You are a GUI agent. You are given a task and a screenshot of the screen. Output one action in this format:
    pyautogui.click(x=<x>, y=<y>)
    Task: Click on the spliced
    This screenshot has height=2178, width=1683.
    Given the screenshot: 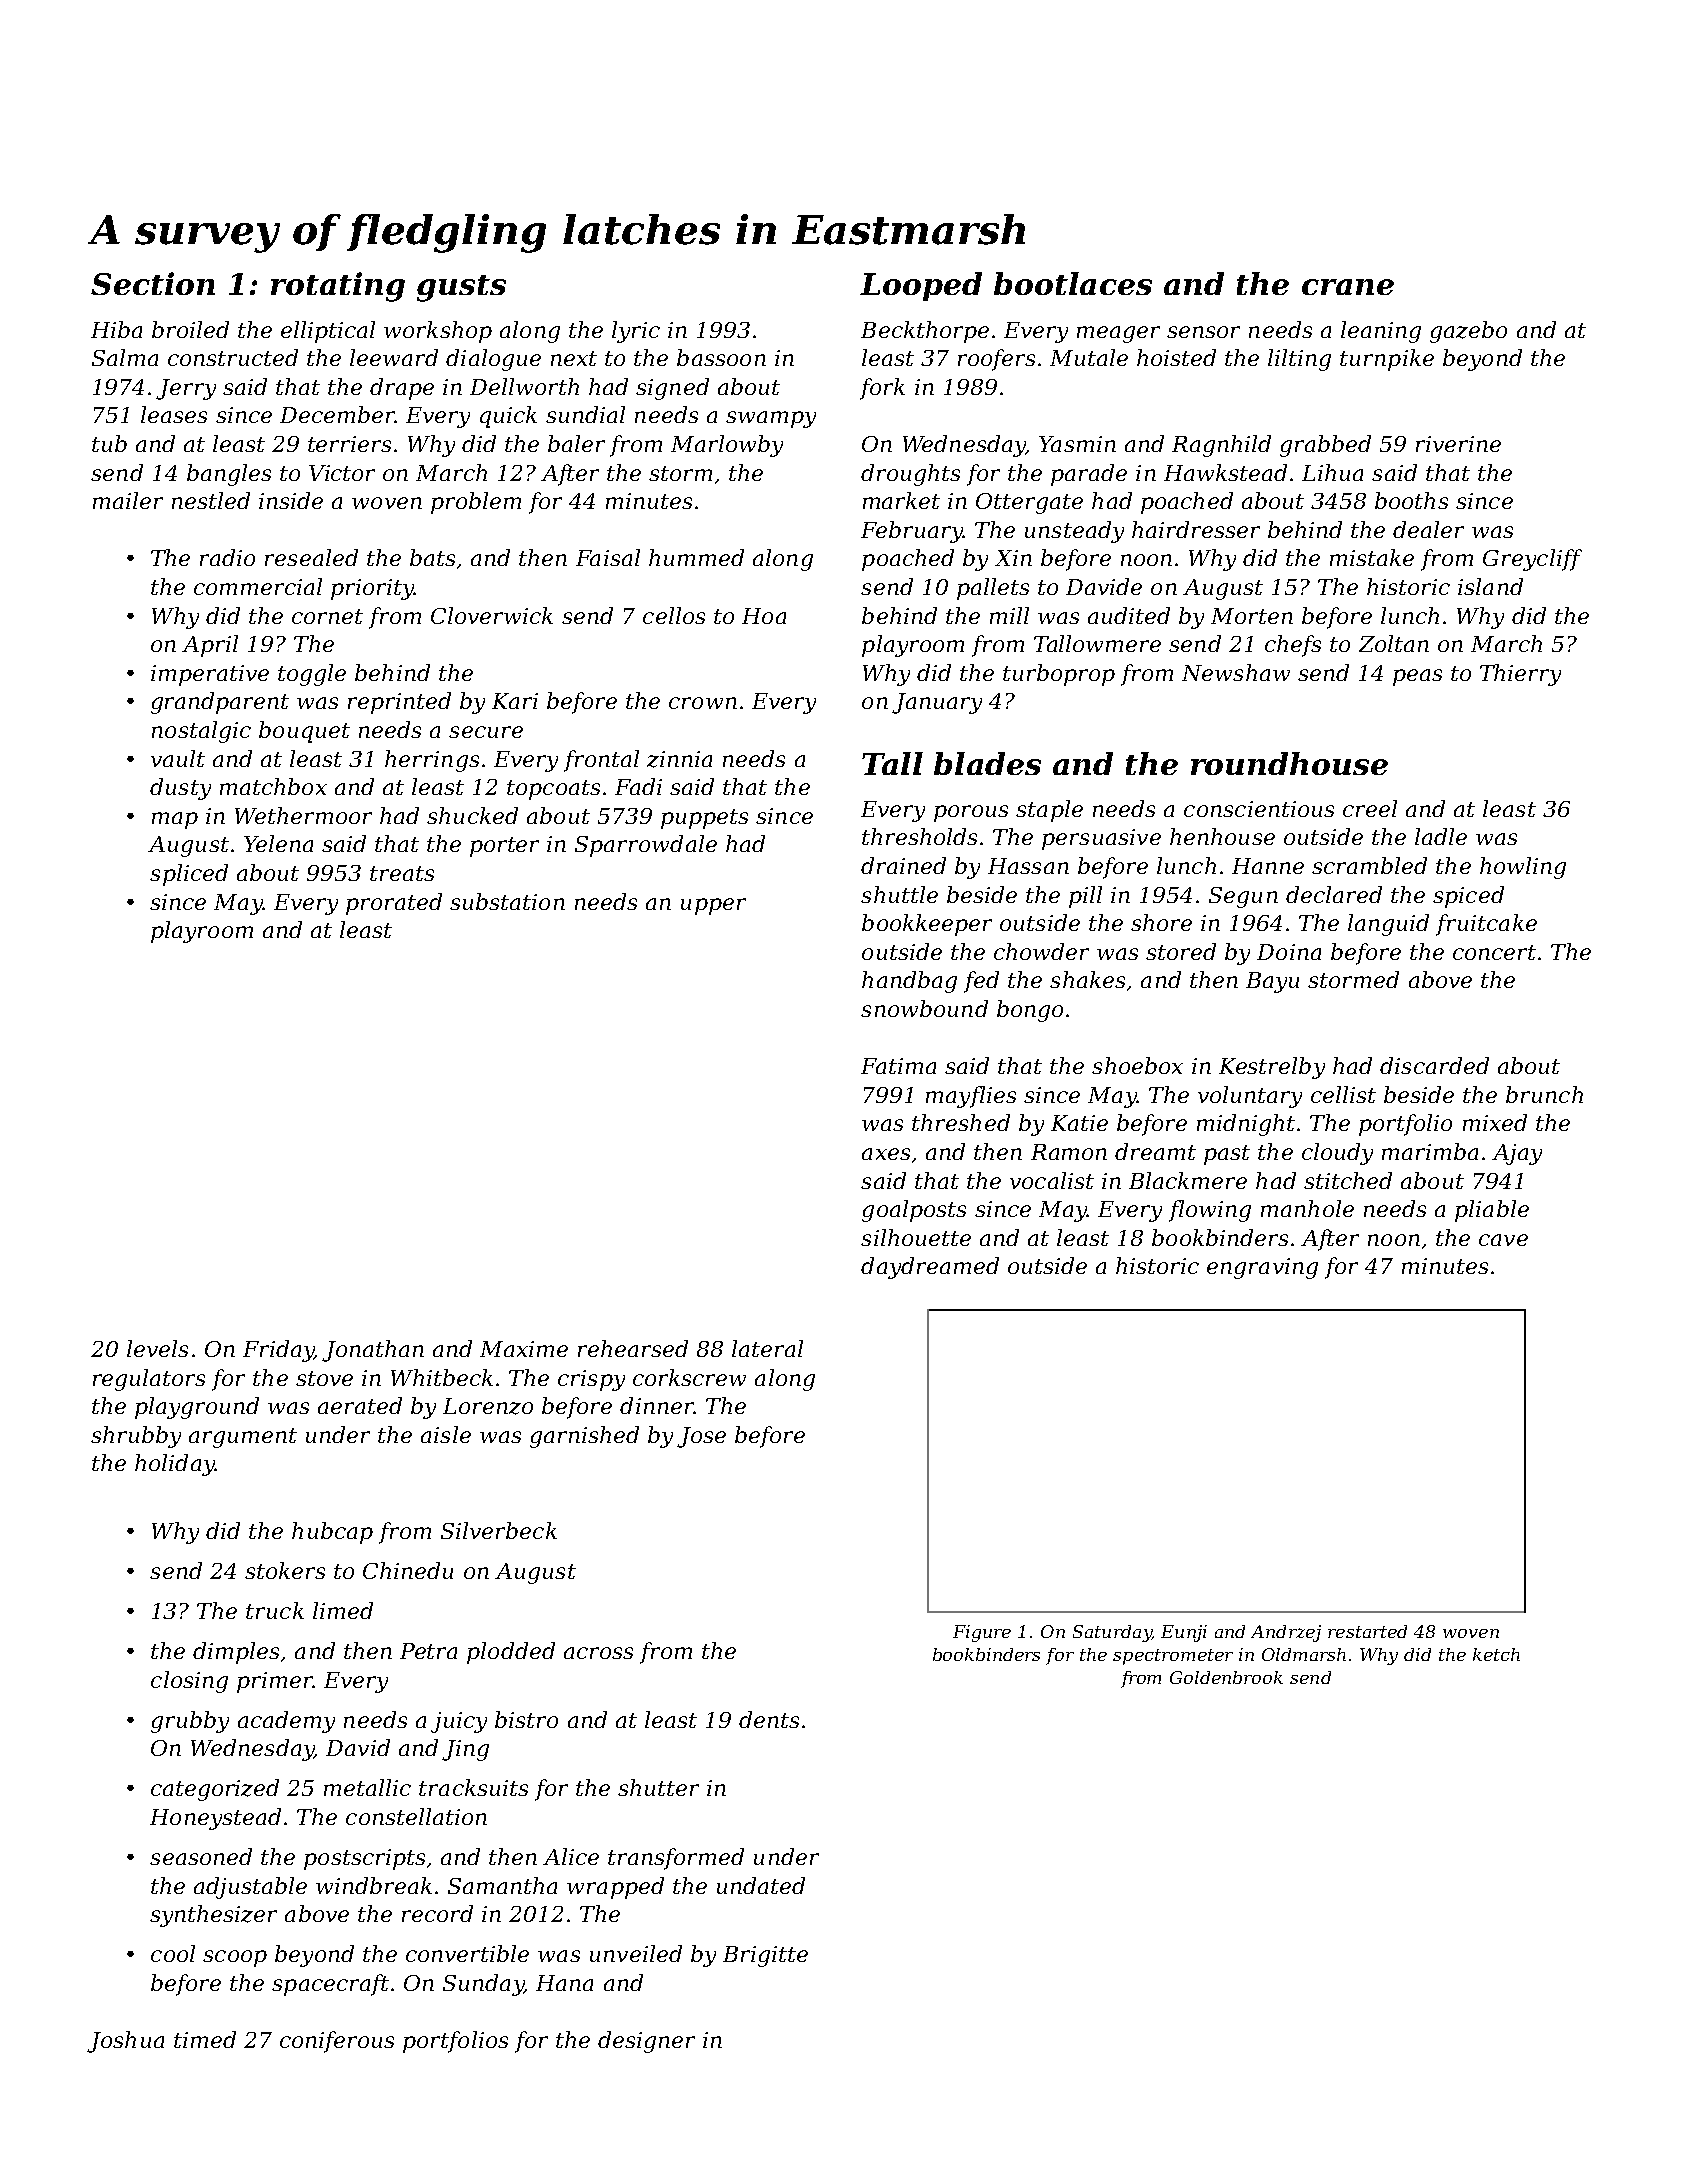 What is the action you would take?
    pyautogui.click(x=189, y=875)
